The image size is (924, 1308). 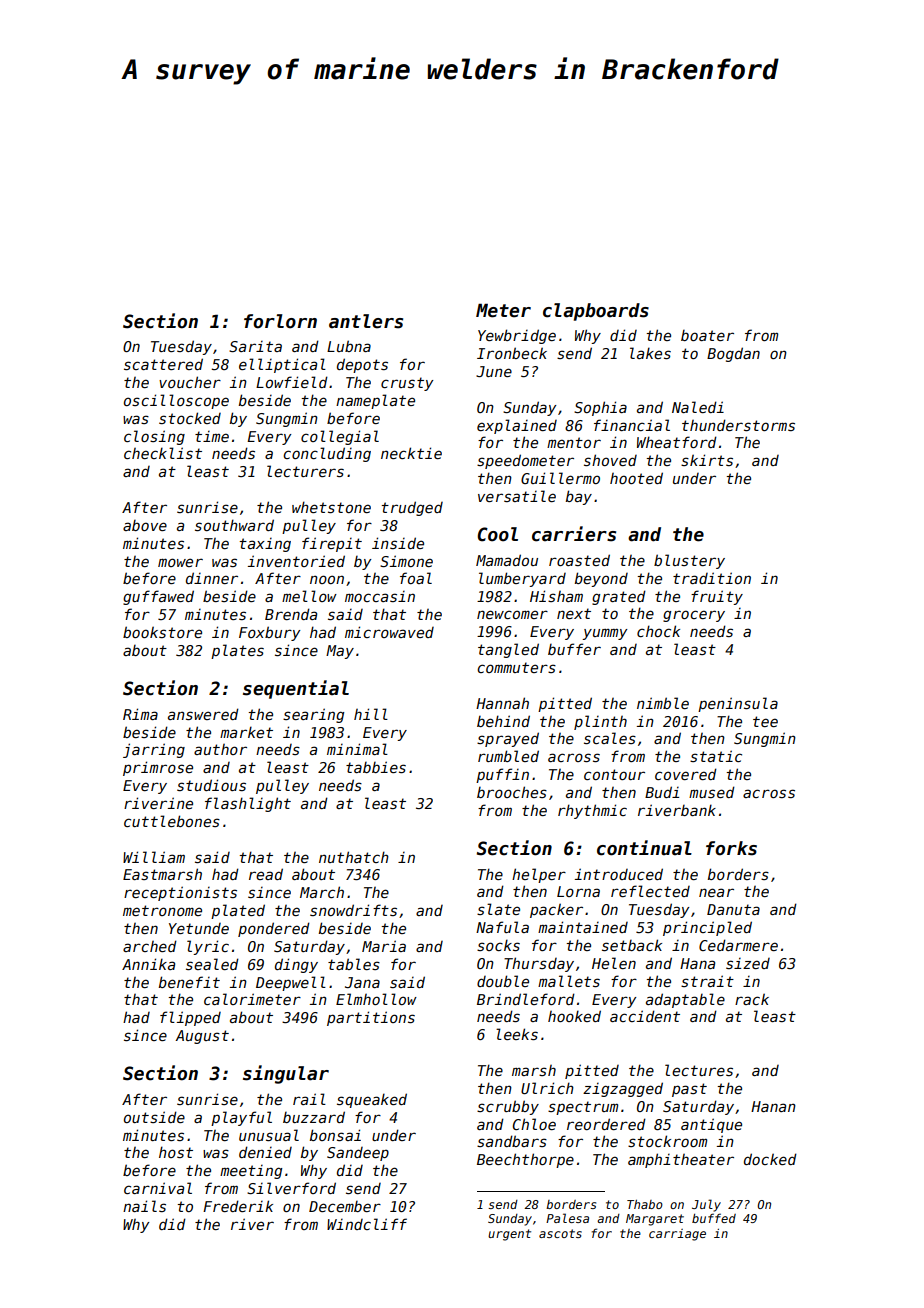 What do you see at coordinates (140, 714) in the page?
I see `Rima` at bounding box center [140, 714].
